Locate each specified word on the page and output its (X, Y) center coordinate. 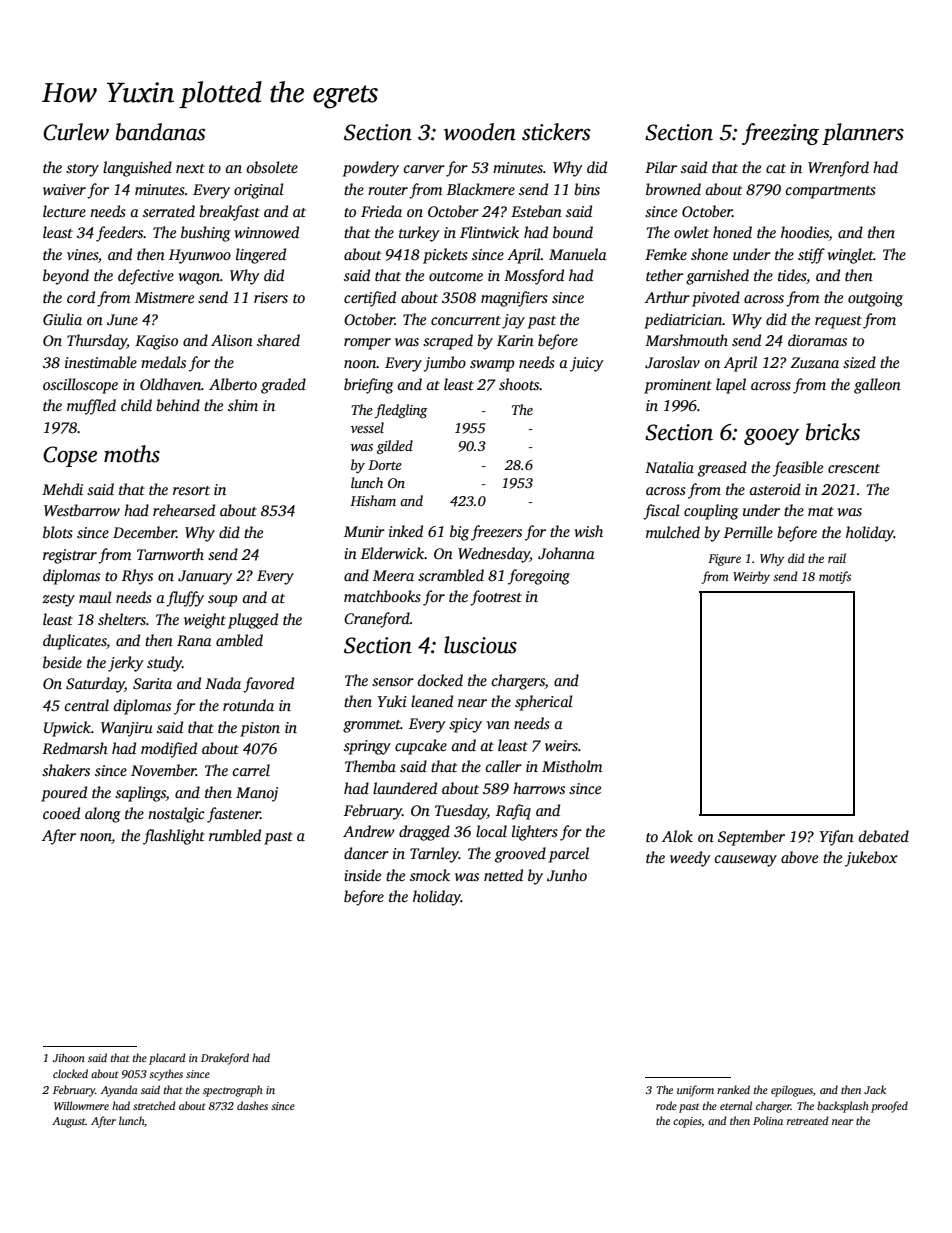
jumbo (444, 364)
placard (167, 1059)
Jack (875, 1089)
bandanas (160, 132)
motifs (835, 577)
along (103, 815)
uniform (695, 1091)
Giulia (62, 319)
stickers (556, 132)
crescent (854, 468)
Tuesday (461, 812)
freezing (780, 134)
